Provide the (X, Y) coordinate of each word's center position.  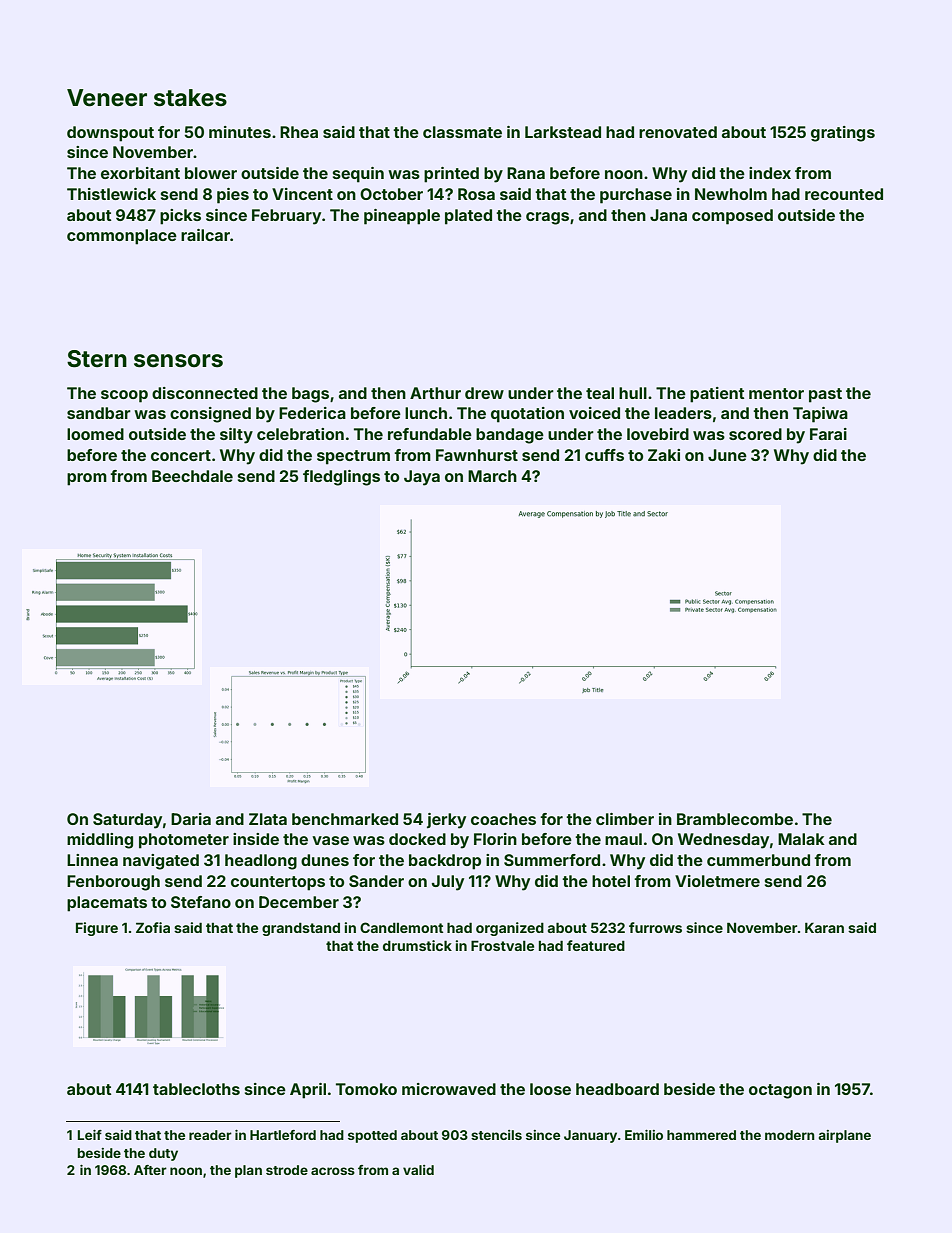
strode (287, 1170)
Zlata (268, 819)
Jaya (422, 478)
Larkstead (563, 132)
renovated (678, 132)
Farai (828, 434)
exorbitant (140, 173)
